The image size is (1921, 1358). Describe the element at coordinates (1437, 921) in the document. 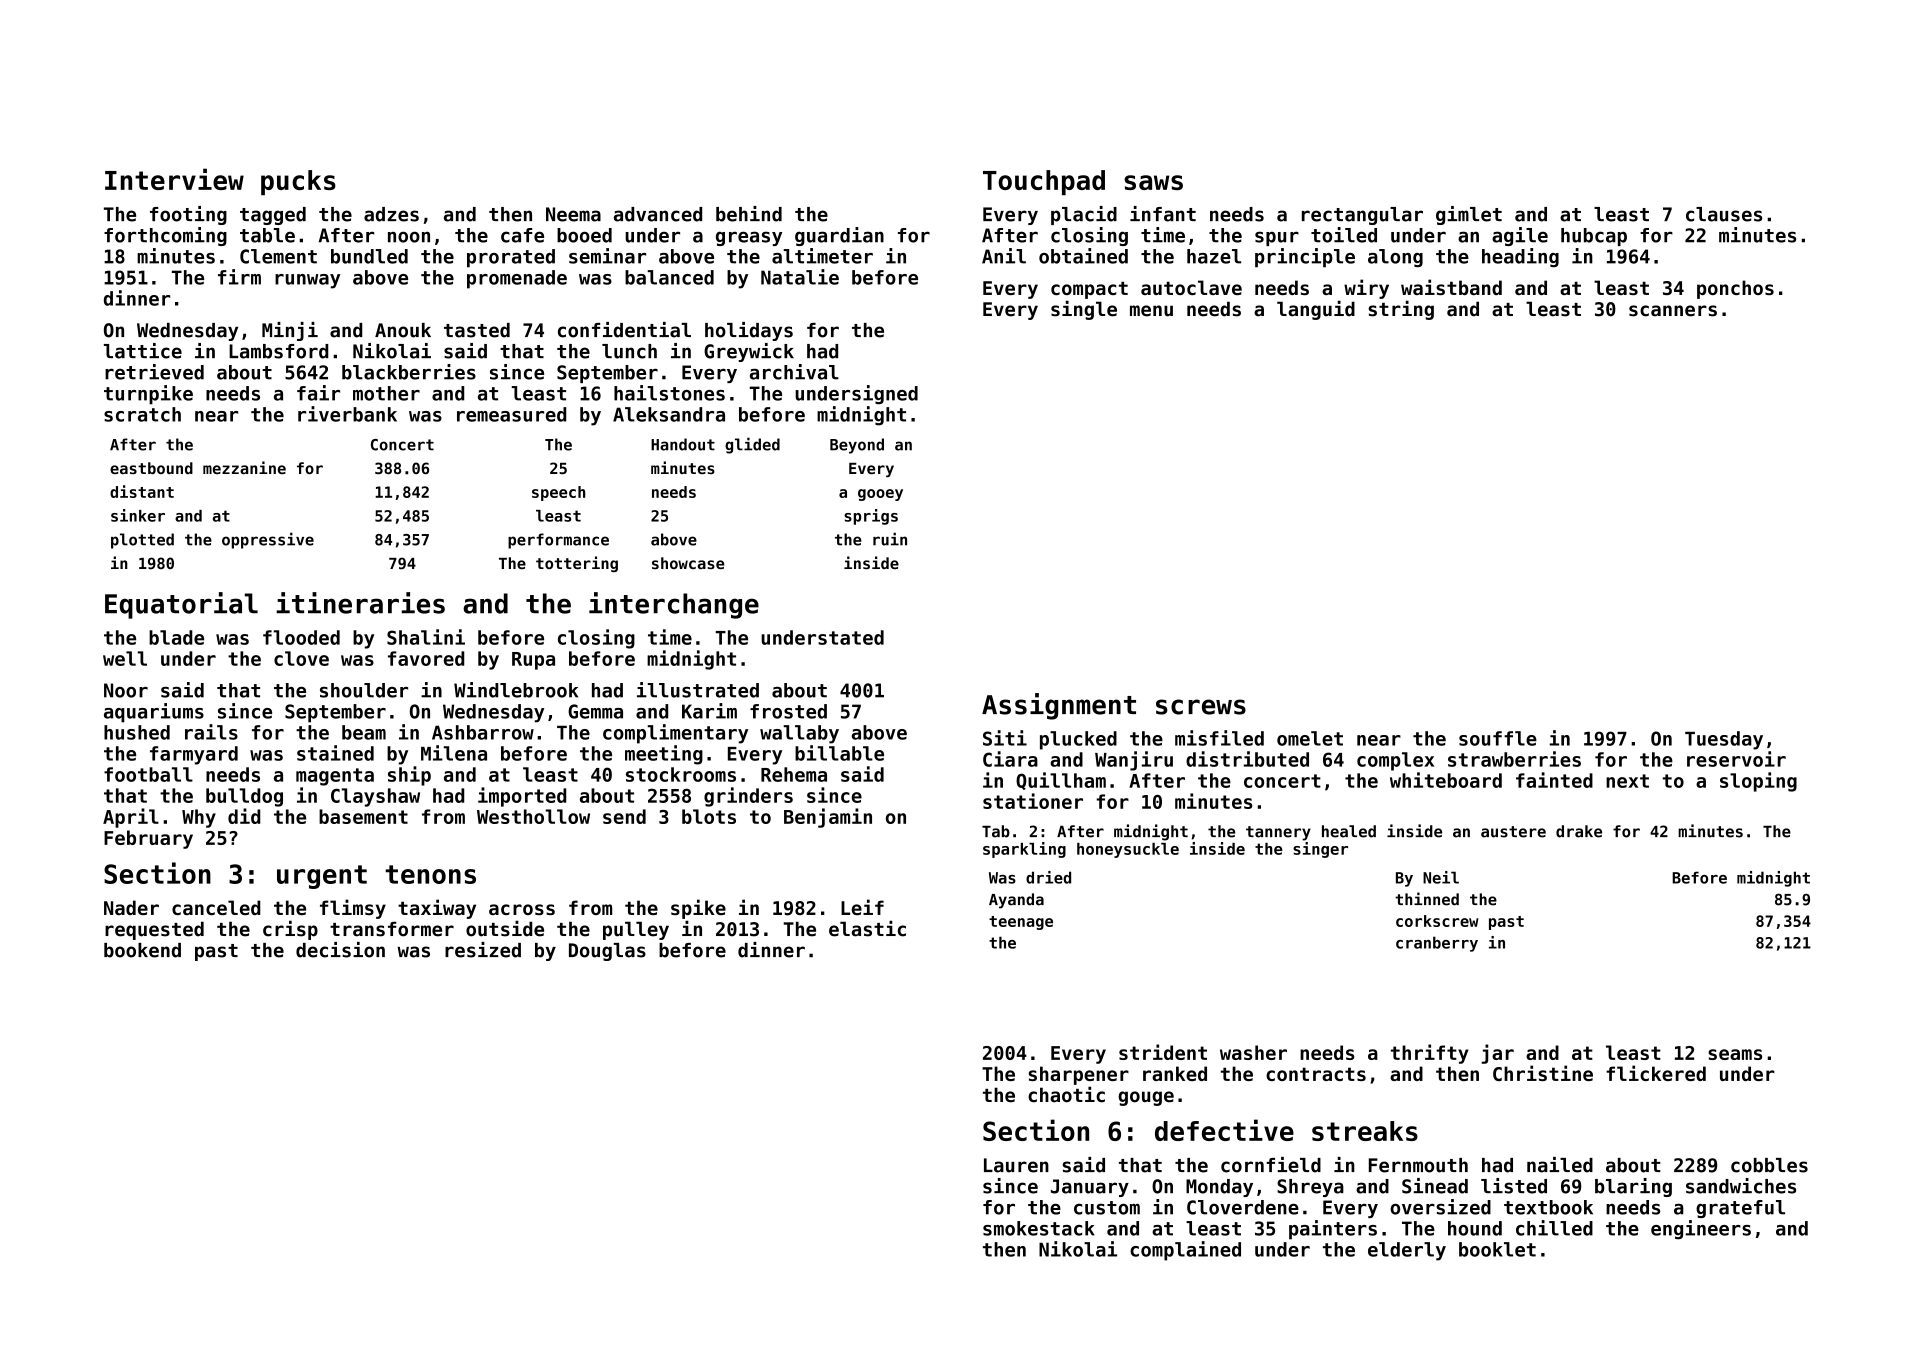

I see `corkscrew` at that location.
